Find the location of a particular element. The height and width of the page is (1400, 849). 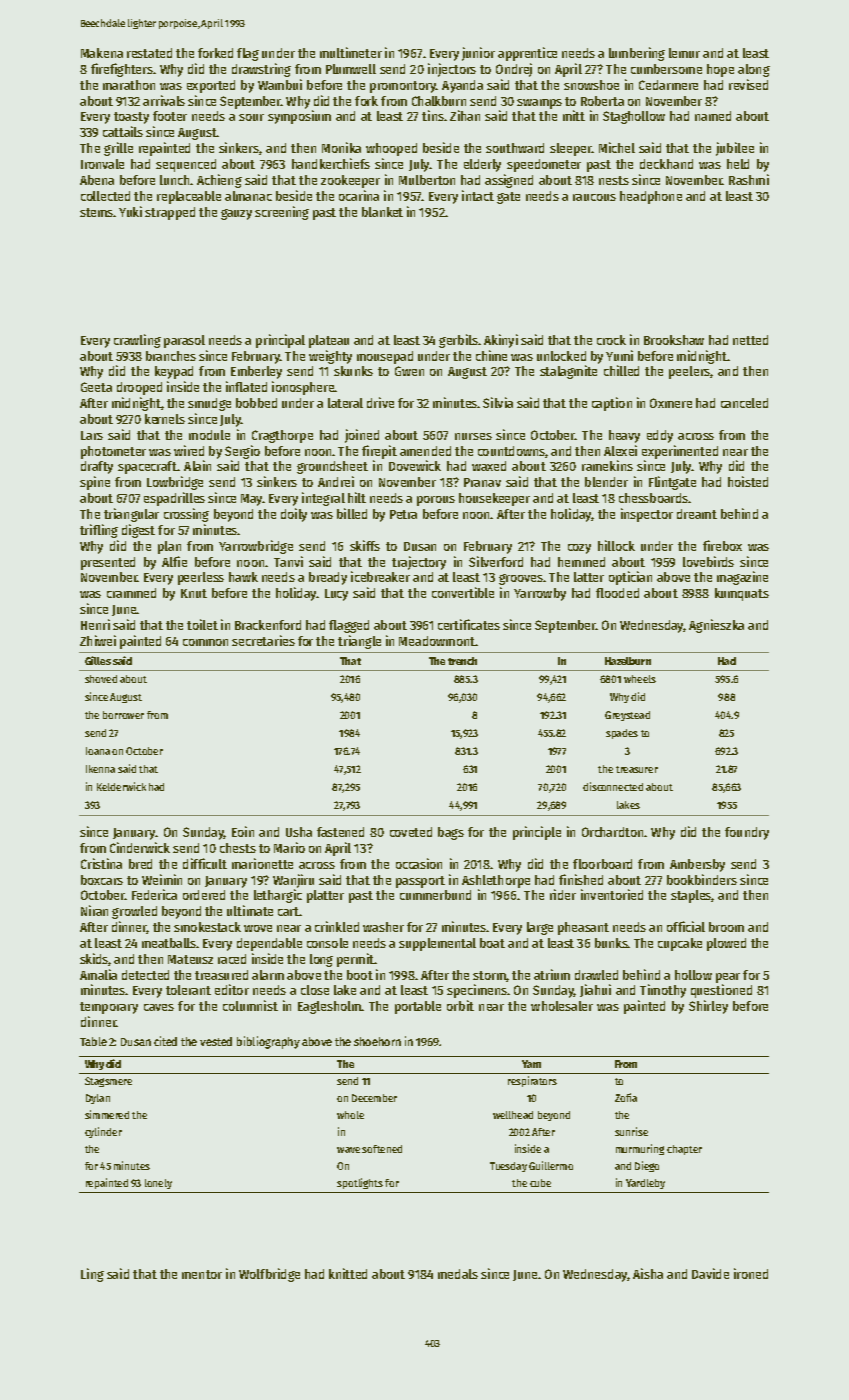

arrivals is located at coordinates (164, 100).
